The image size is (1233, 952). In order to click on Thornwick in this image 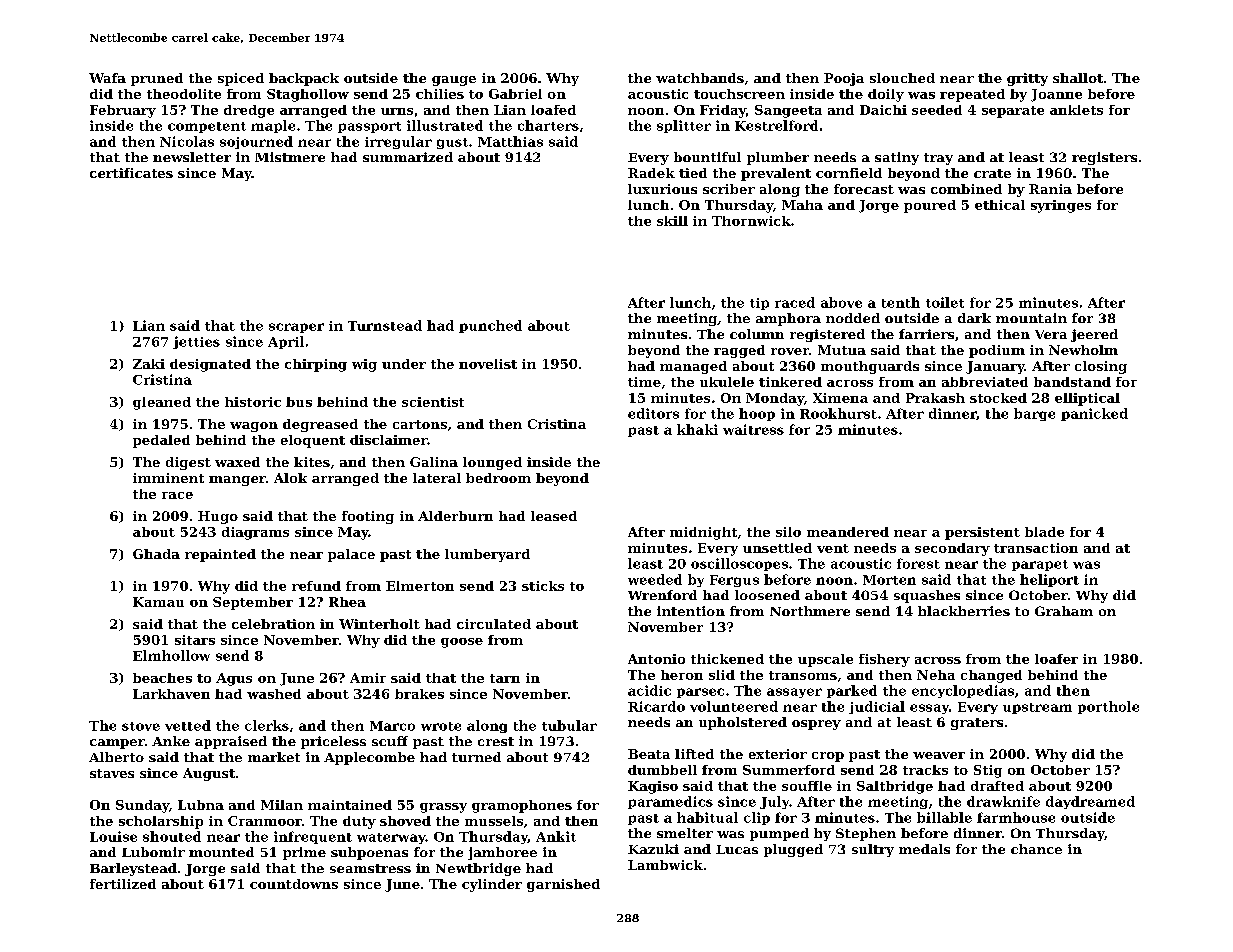, I will do `click(751, 221)`.
